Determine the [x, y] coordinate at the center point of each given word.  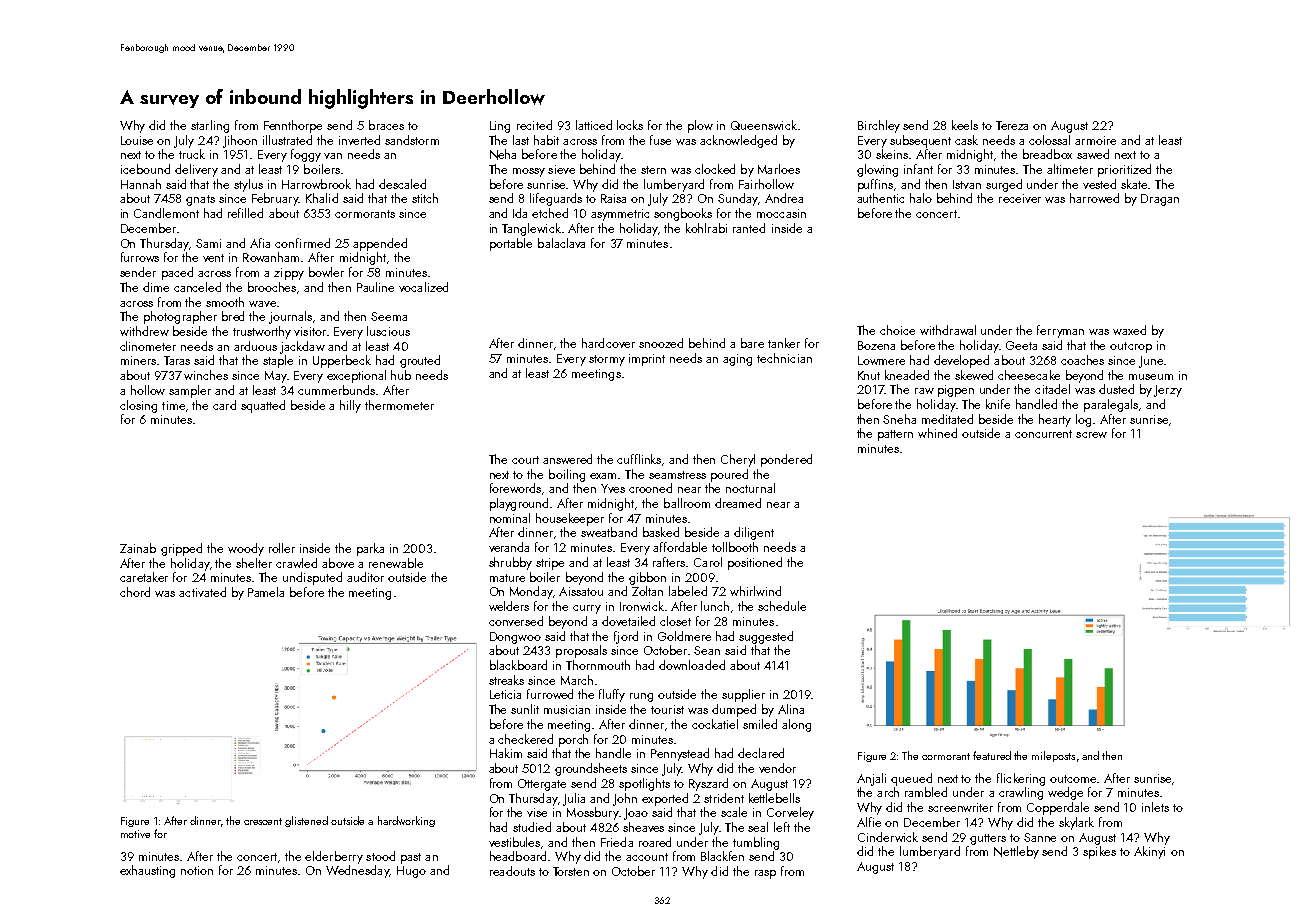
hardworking [406, 821]
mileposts [1053, 756]
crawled [296, 563]
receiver [1020, 198]
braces [386, 125]
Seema [389, 316]
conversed [516, 621]
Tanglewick [531, 229]
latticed [594, 125]
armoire [1095, 140]
